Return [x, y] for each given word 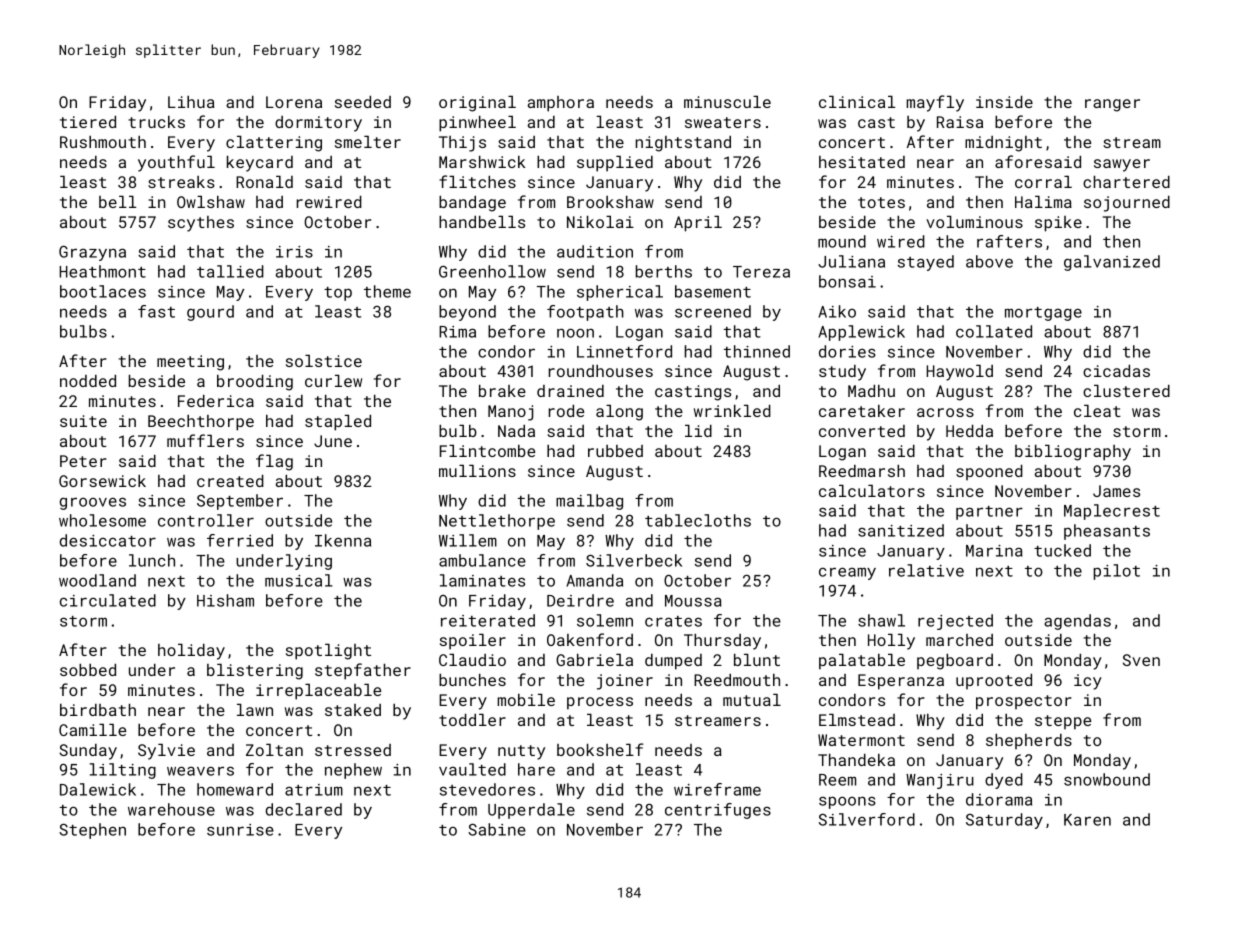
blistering [255, 672]
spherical [620, 293]
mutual [752, 700]
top [338, 294]
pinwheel [477, 124]
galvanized [1112, 263]
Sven [1141, 660]
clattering [274, 144]
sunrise [240, 830]
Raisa [960, 122]
